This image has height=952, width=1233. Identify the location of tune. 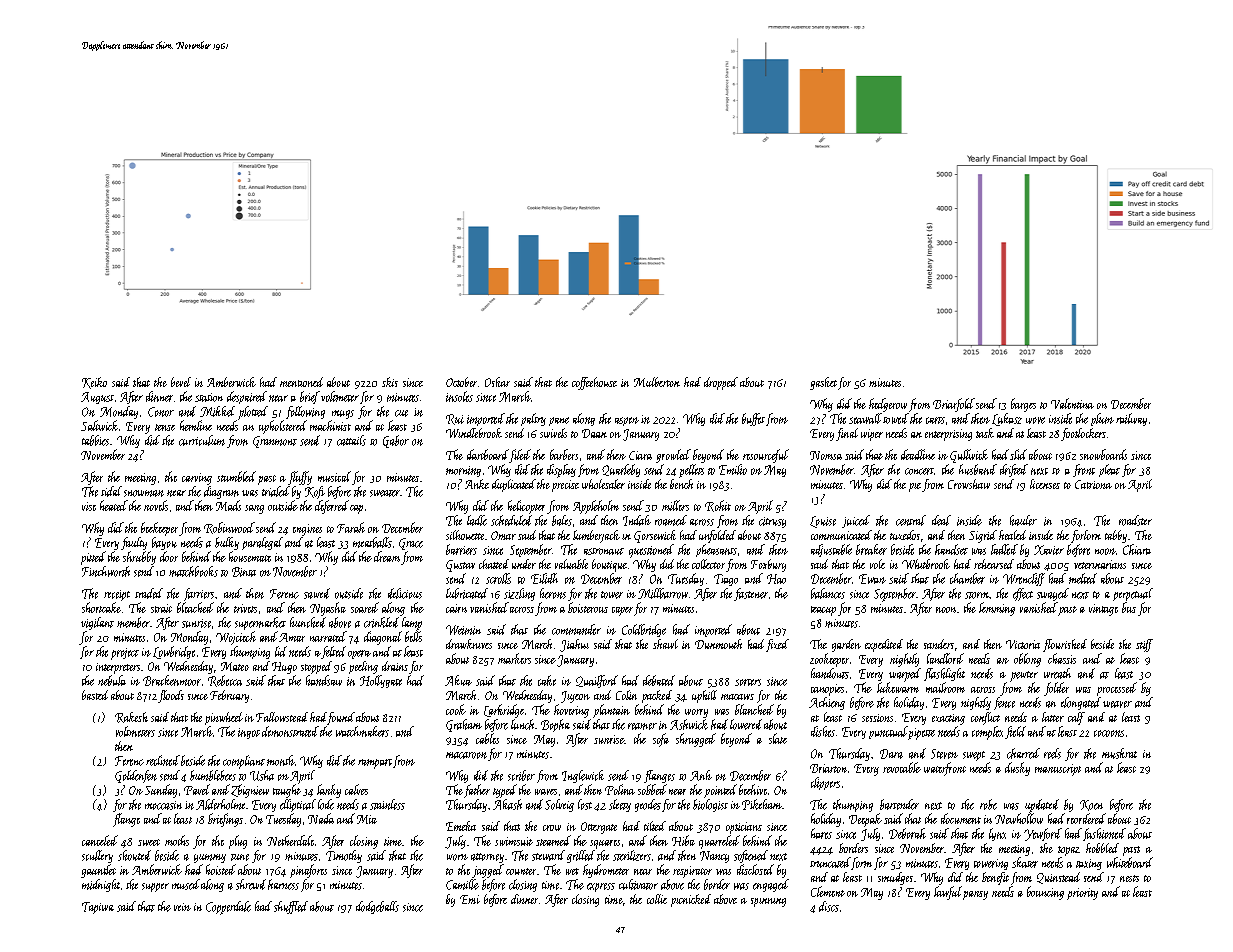
(240, 857).
